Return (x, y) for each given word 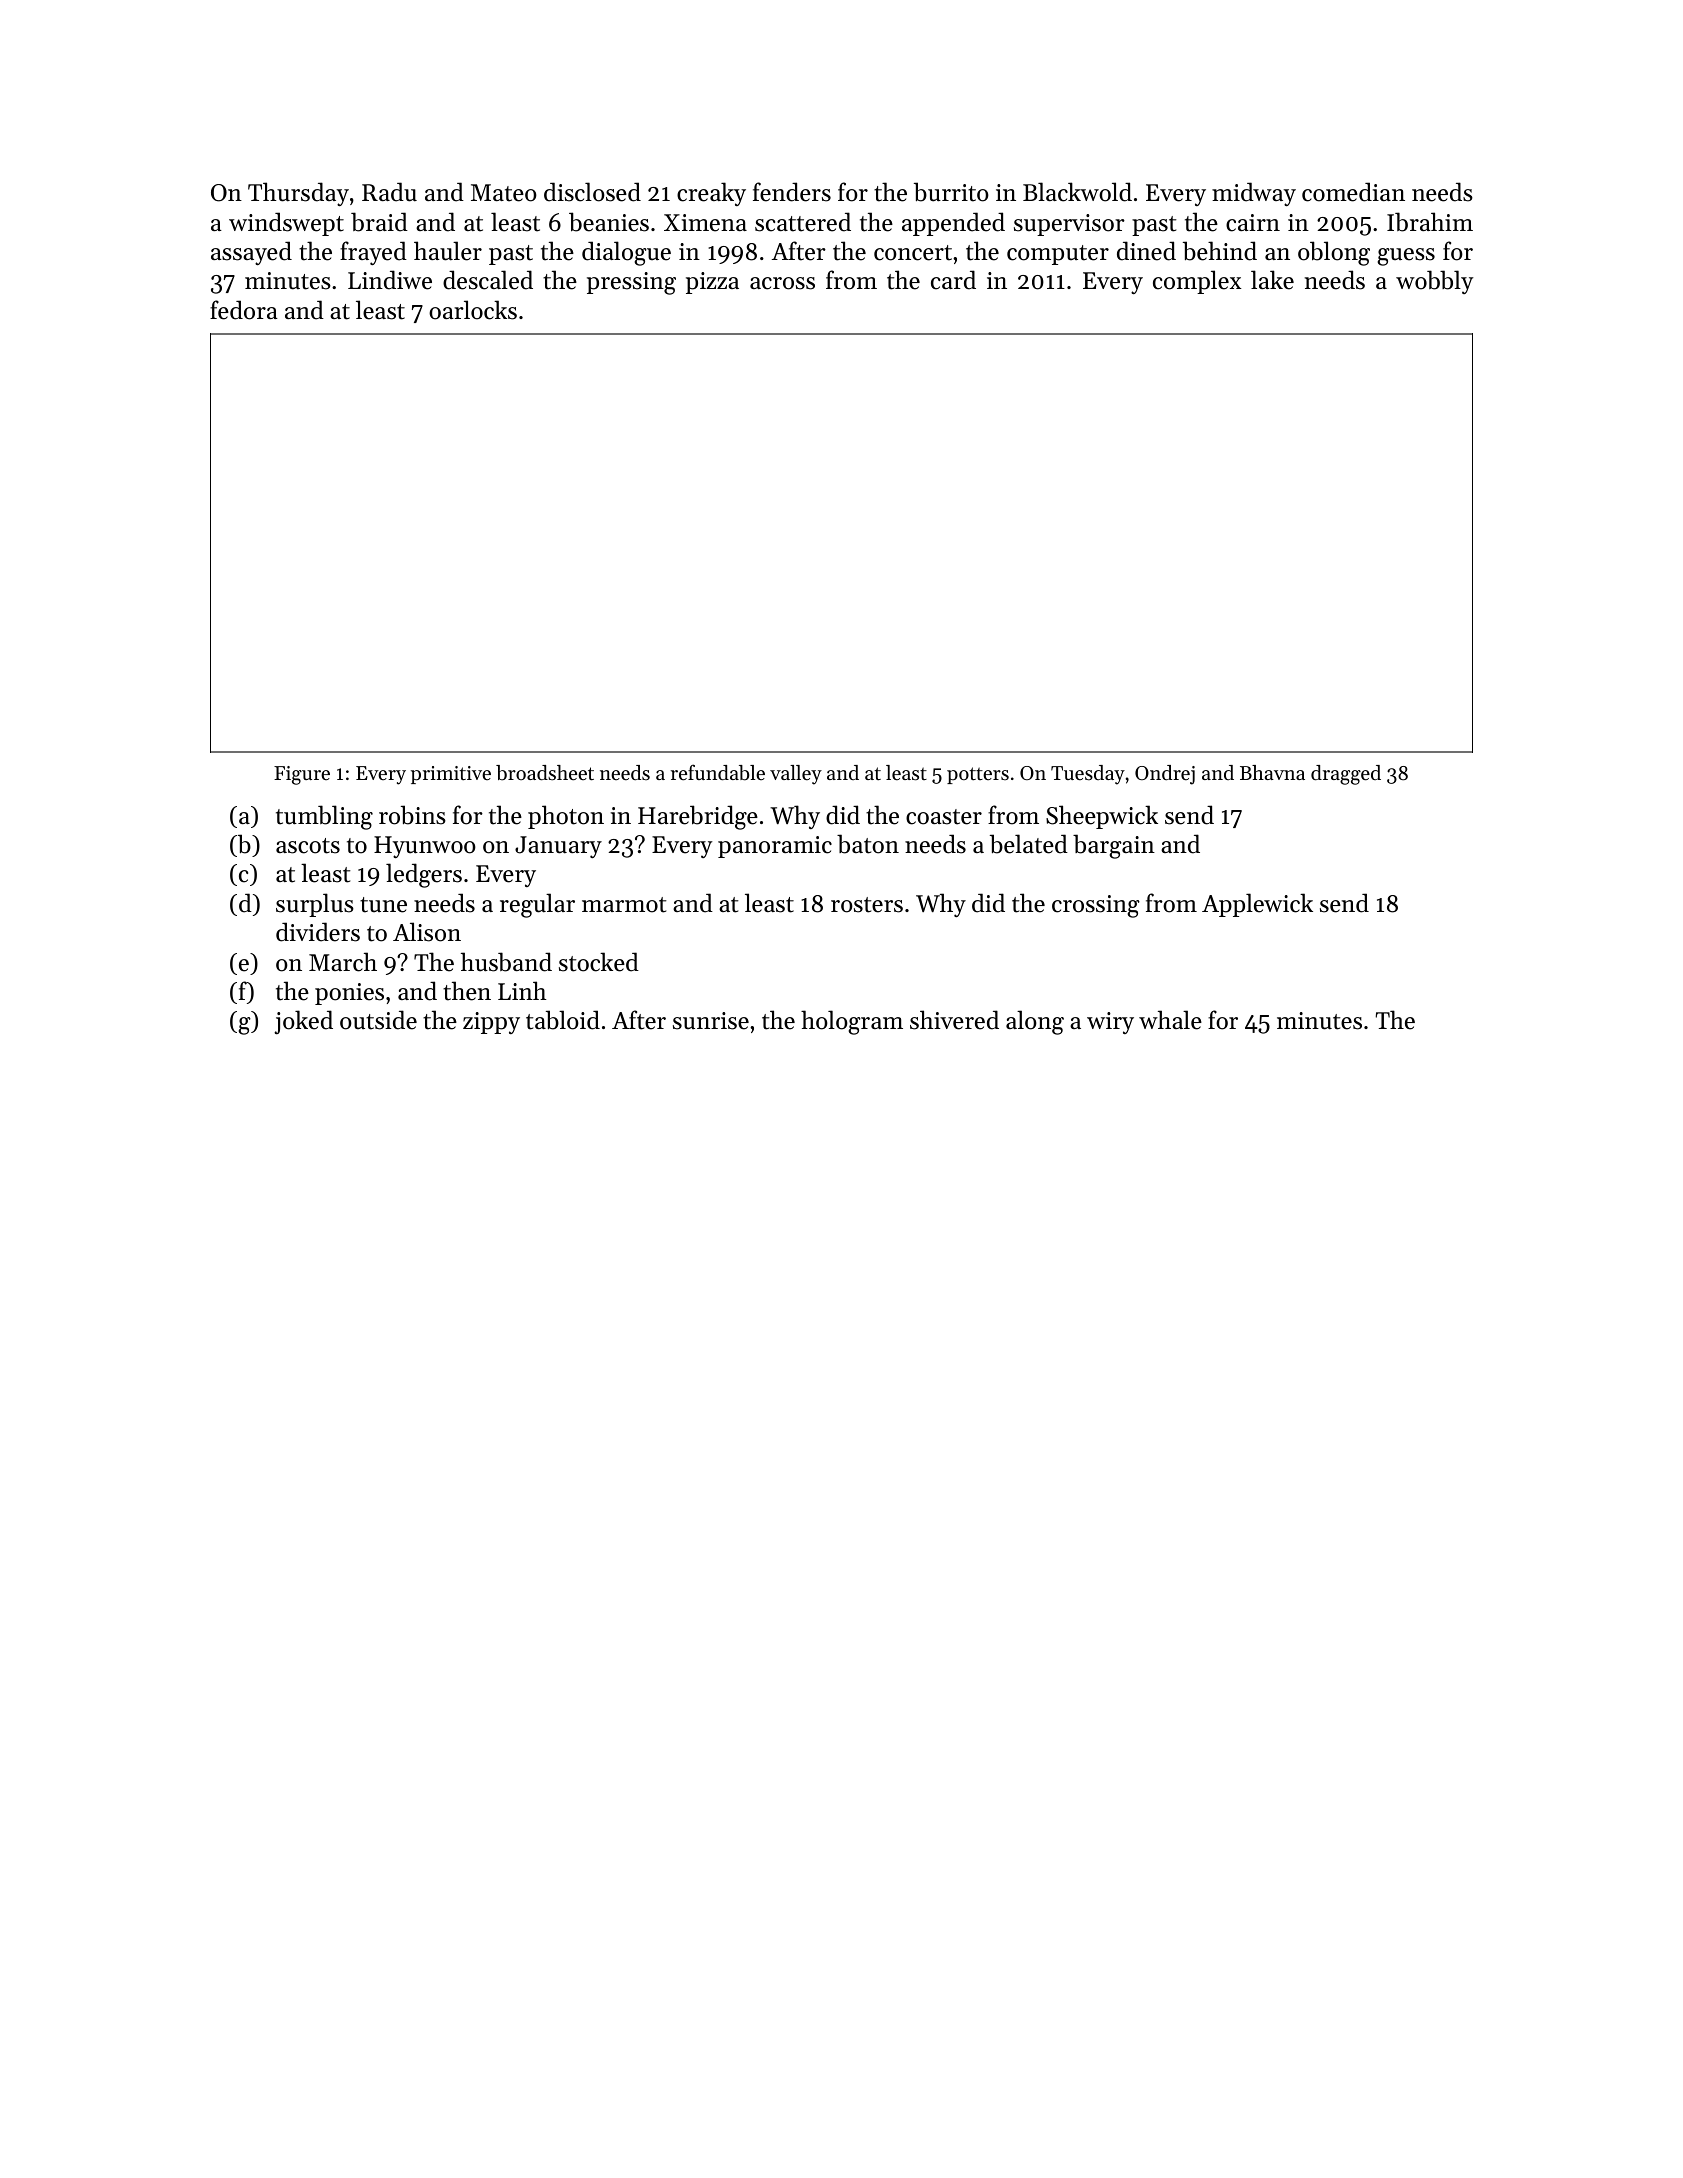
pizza (712, 283)
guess (1406, 257)
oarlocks (473, 310)
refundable (718, 772)
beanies (609, 222)
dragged (1346, 775)
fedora (244, 310)
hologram (852, 1022)
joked (303, 1022)
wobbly (1435, 282)
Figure (302, 775)
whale (1170, 1020)
